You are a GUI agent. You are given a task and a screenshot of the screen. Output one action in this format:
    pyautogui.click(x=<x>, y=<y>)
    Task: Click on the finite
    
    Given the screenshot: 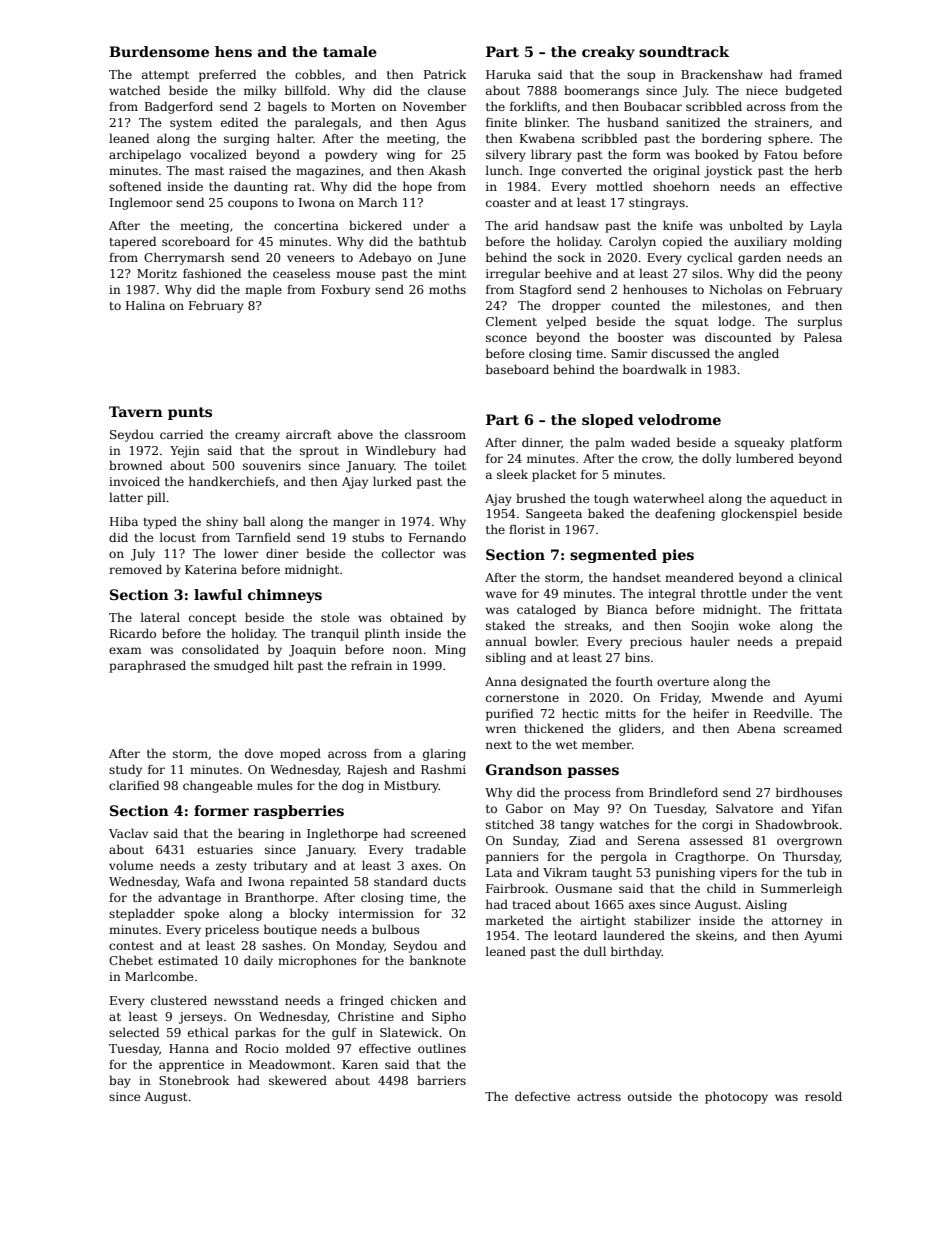 What is the action you would take?
    pyautogui.click(x=501, y=122)
